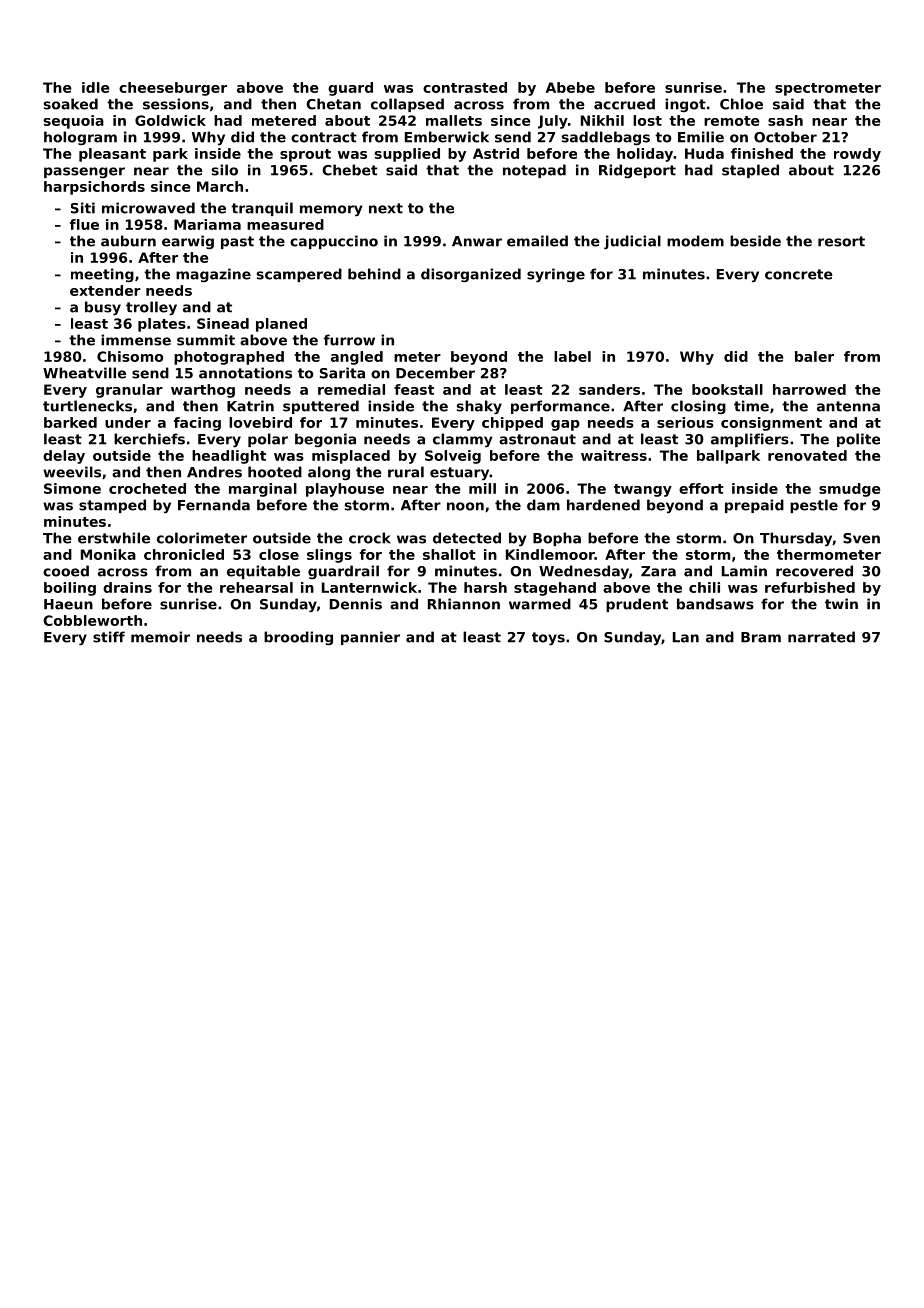  Describe the element at coordinates (799, 274) in the screenshot. I see `concrete` at that location.
